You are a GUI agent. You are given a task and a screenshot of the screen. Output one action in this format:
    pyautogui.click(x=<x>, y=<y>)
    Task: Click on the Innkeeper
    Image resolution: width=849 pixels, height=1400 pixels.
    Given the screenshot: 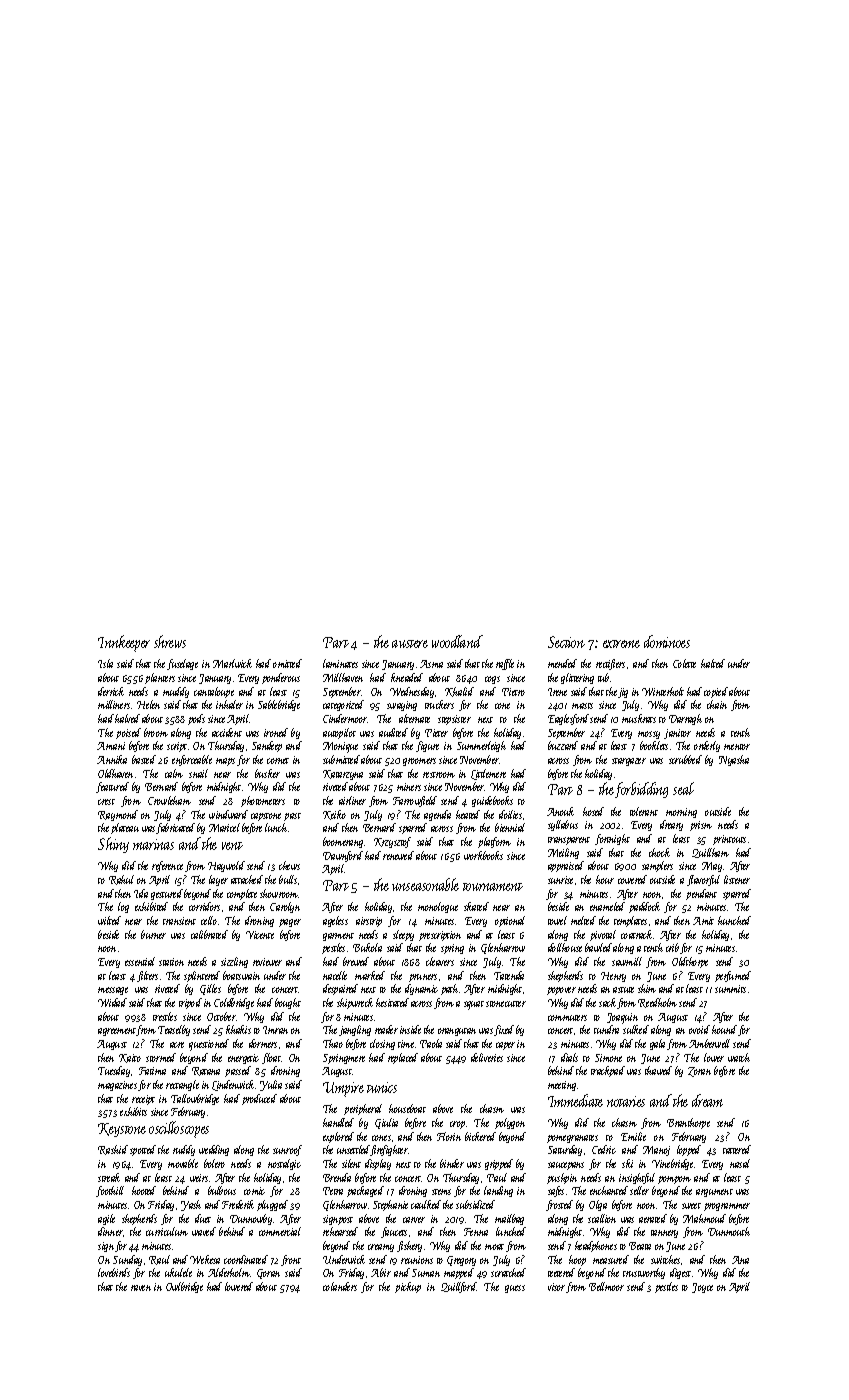 What is the action you would take?
    pyautogui.click(x=124, y=643)
